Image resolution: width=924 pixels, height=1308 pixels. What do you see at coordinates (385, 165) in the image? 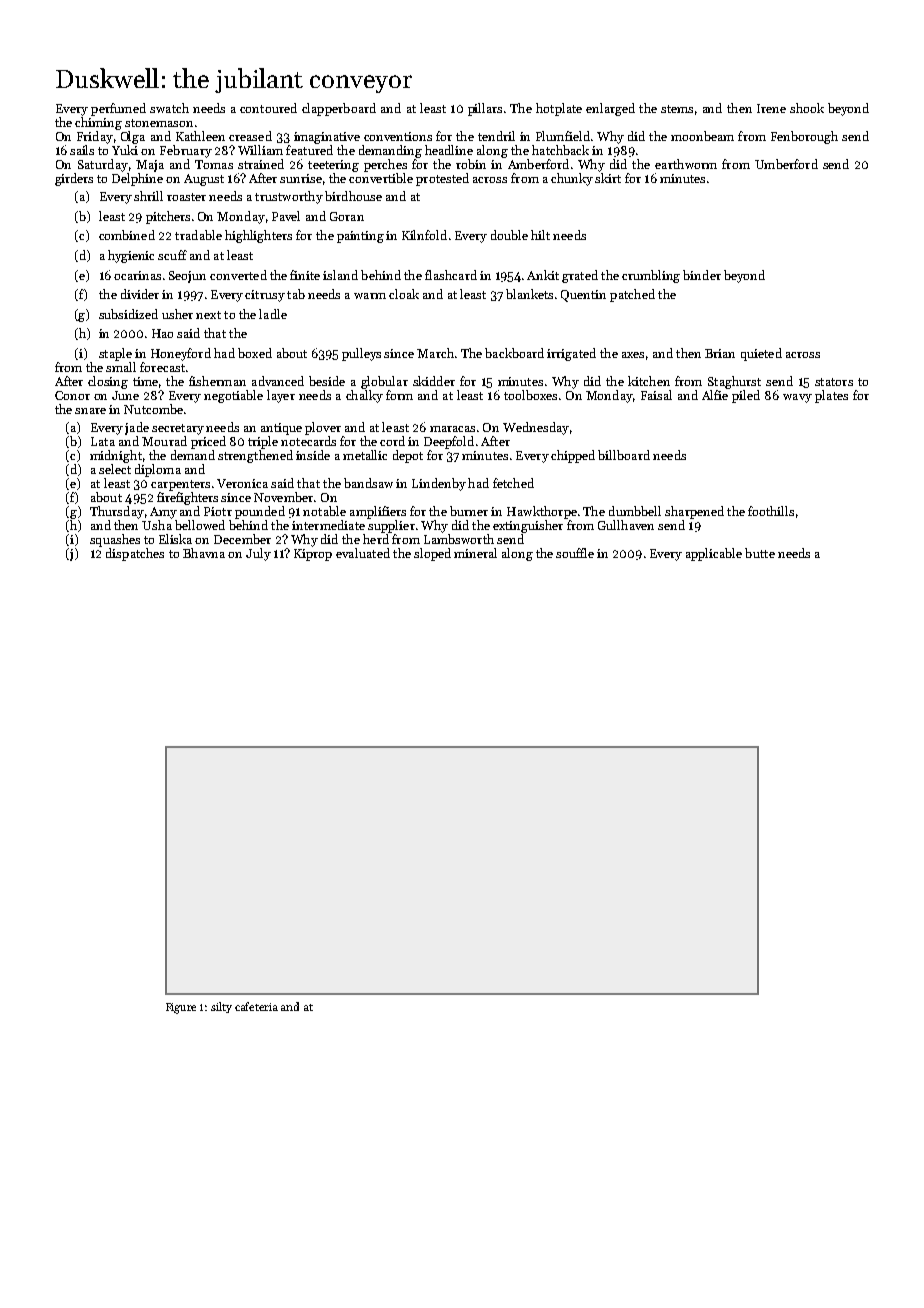
I see `perches` at bounding box center [385, 165].
